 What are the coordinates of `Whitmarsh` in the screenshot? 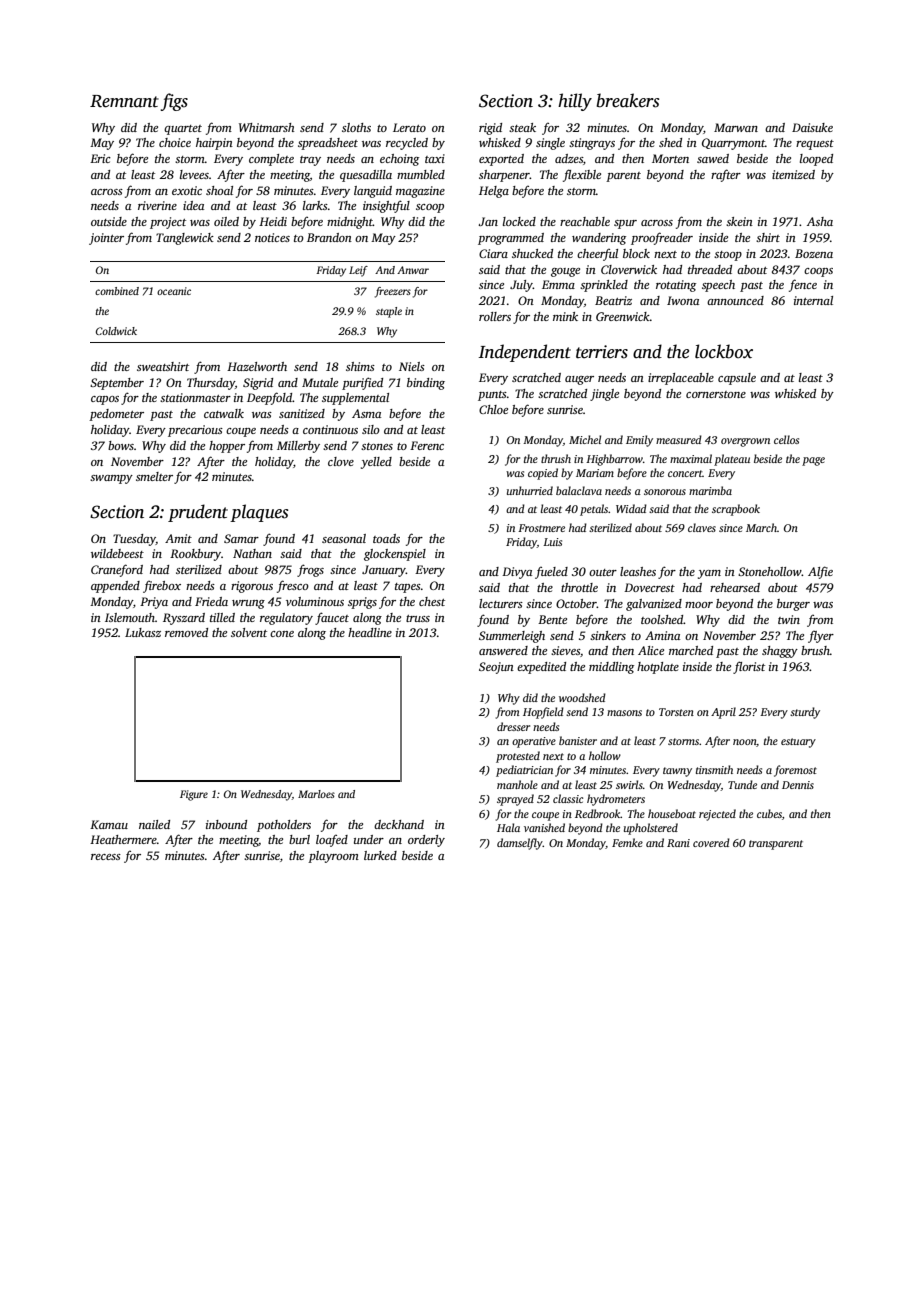 It's located at (267, 127).
